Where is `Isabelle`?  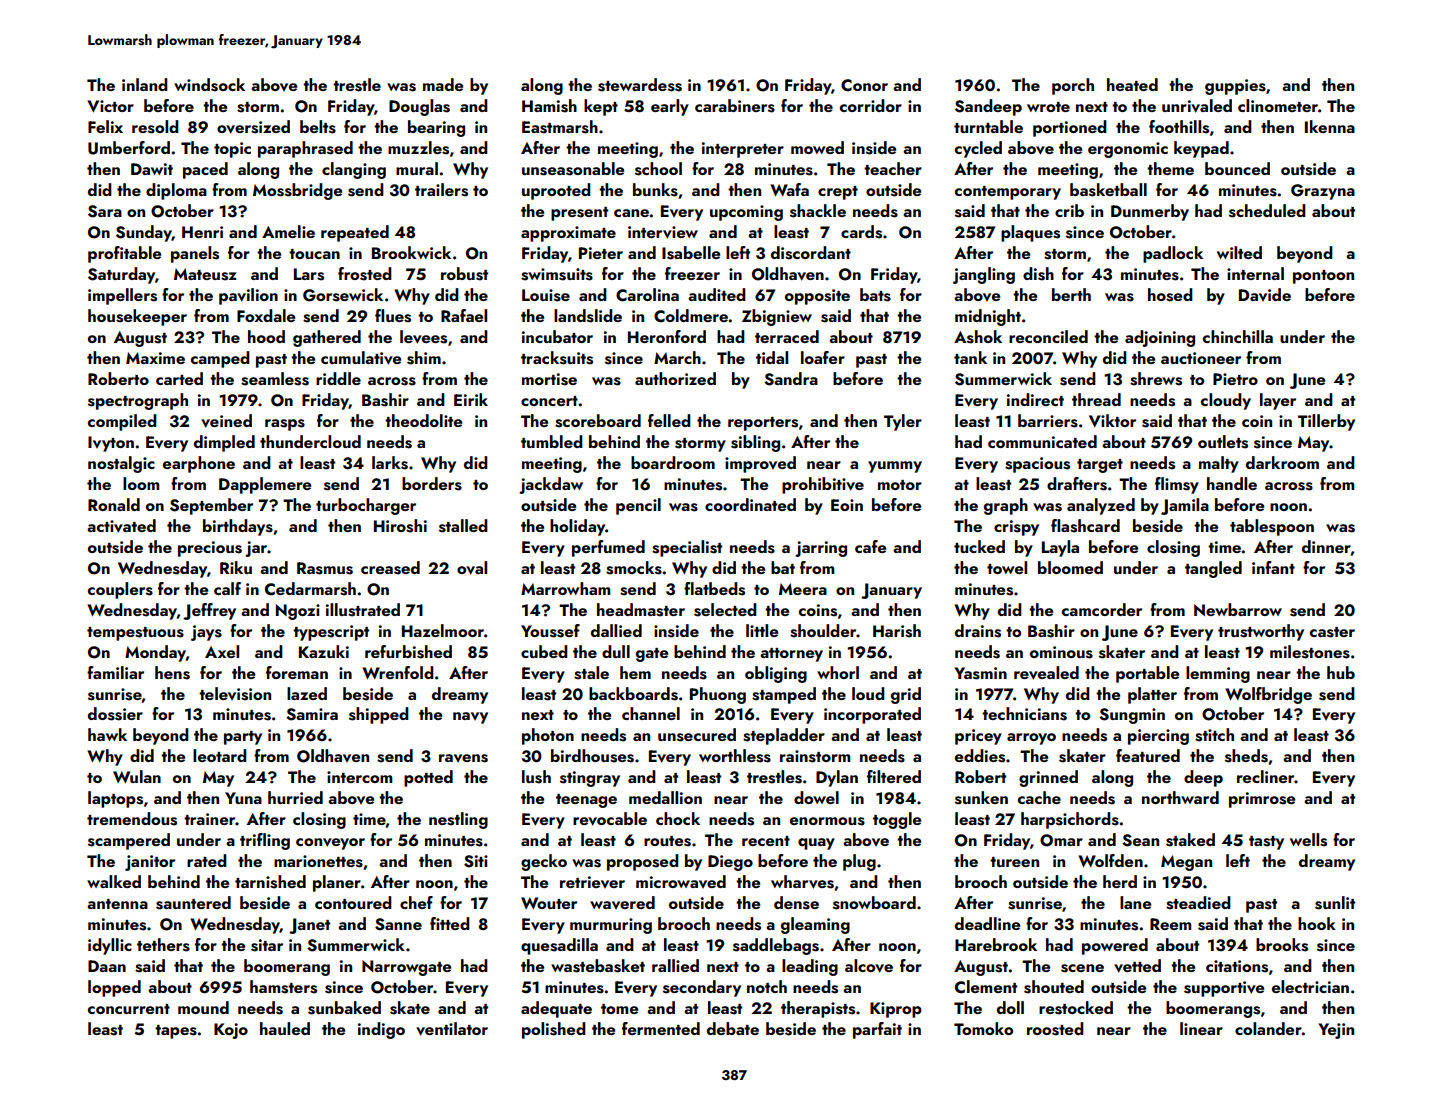
Isabelle is located at coordinates (691, 253).
